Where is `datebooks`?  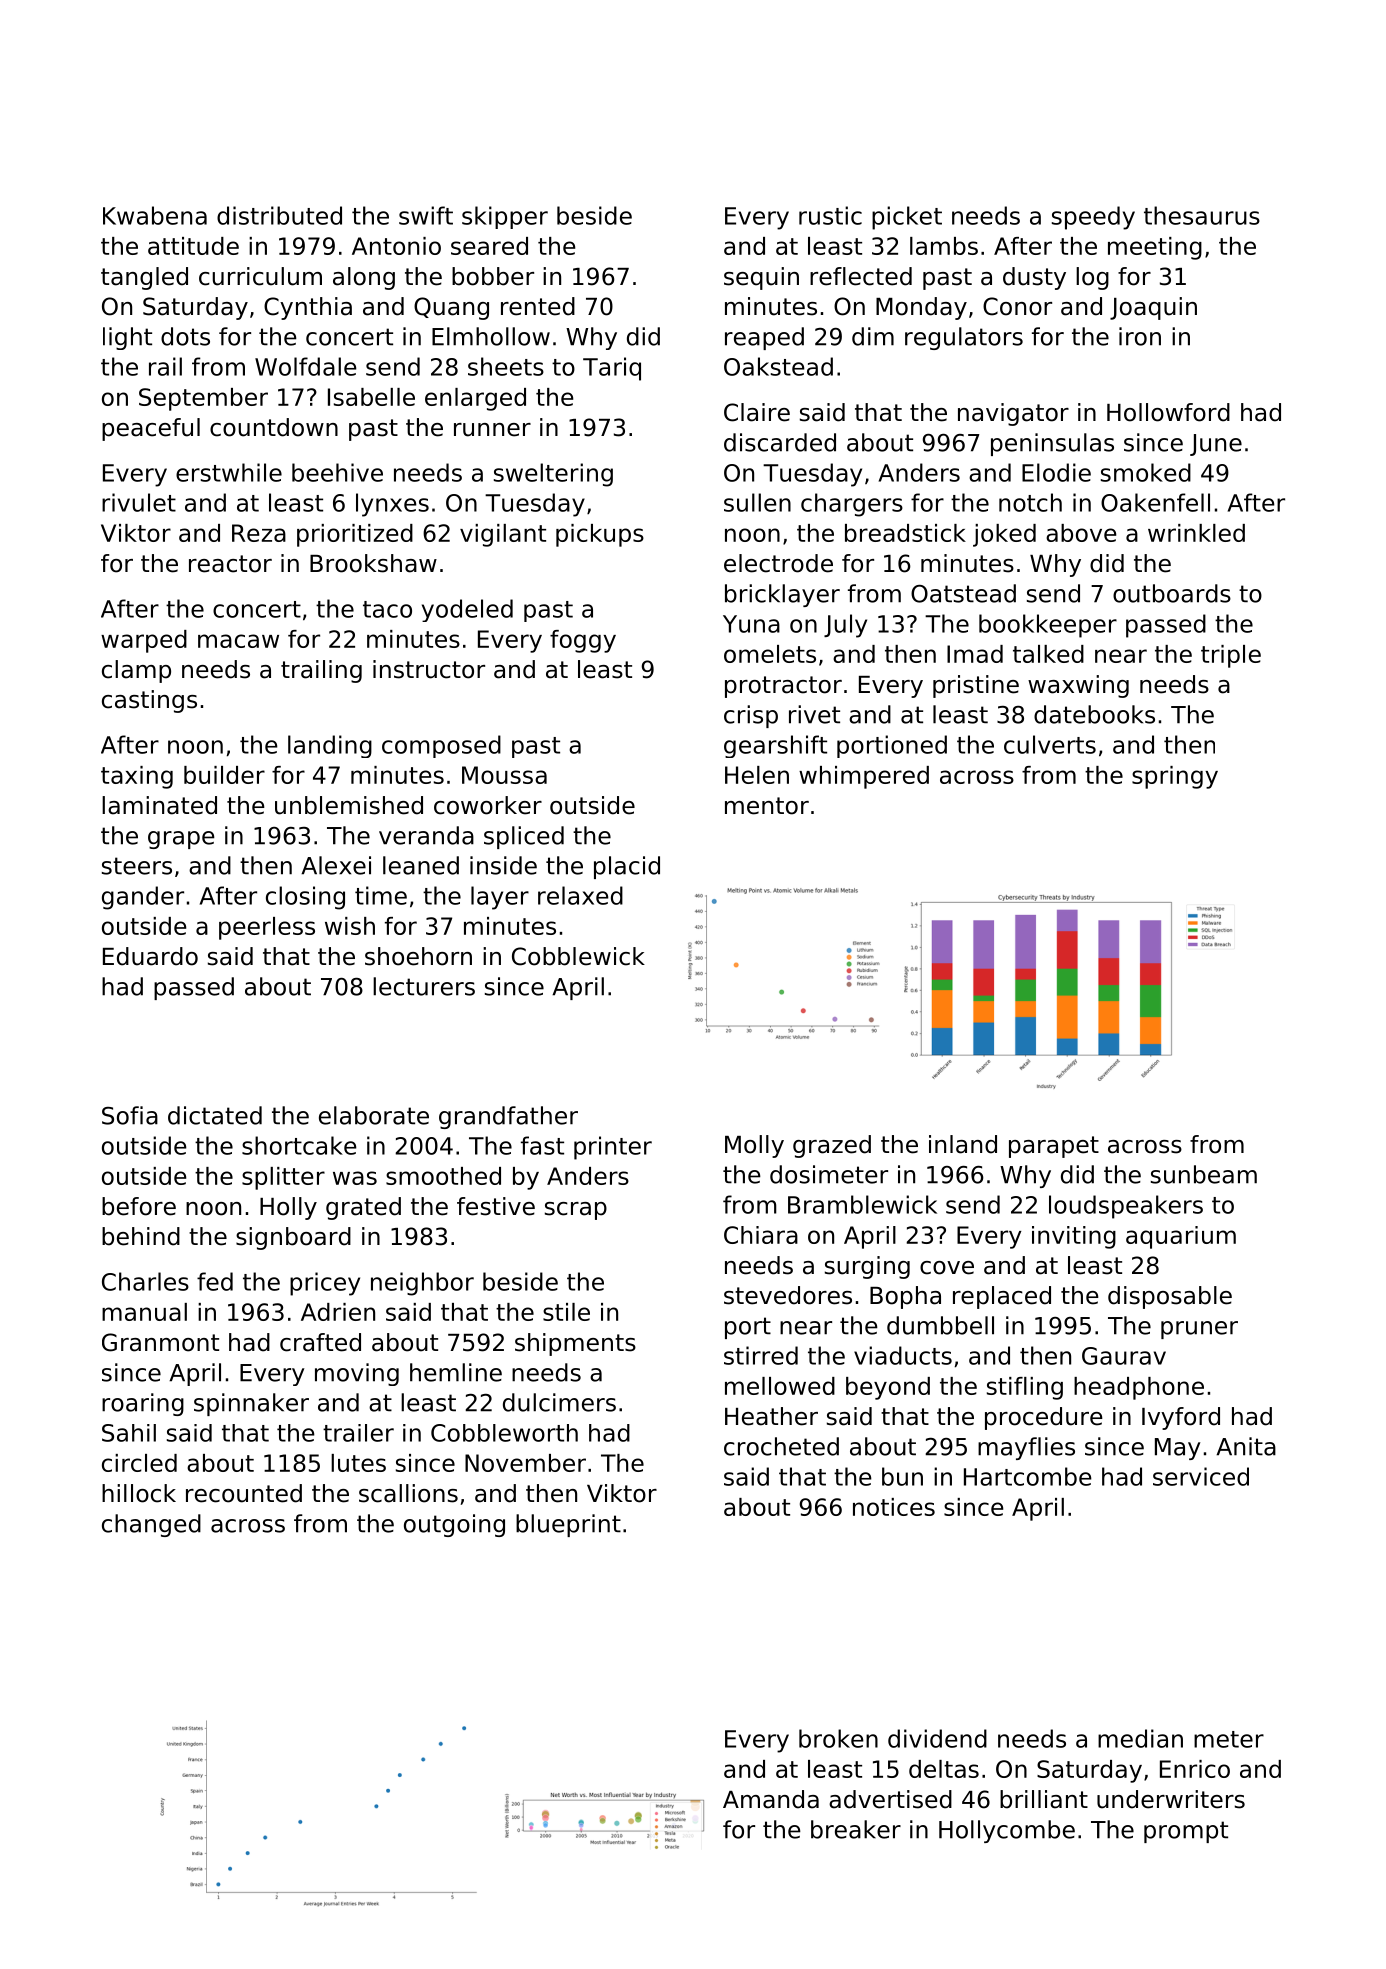
datebooks is located at coordinates (1094, 714).
